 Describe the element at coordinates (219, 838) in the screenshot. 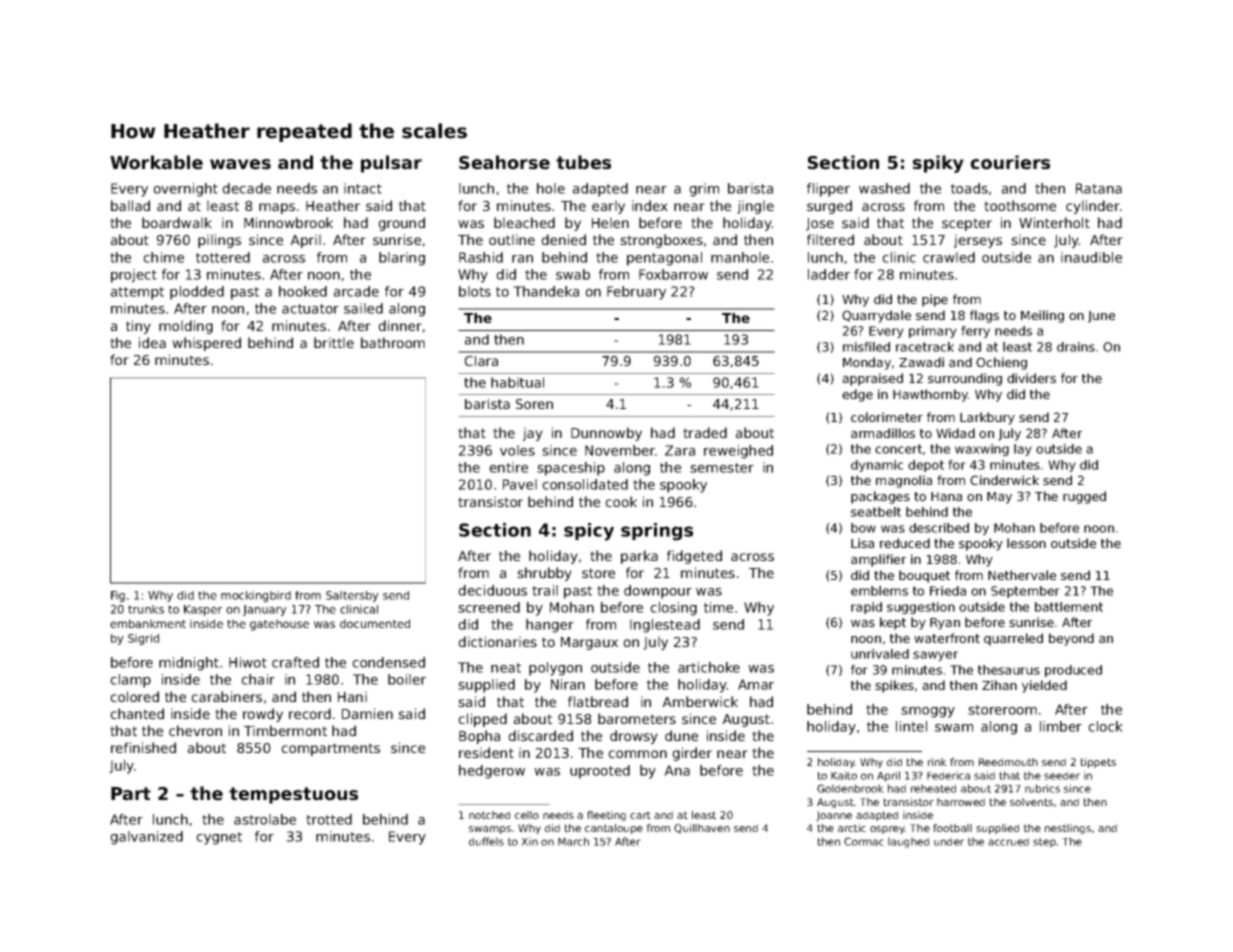

I see `cygnet` at that location.
